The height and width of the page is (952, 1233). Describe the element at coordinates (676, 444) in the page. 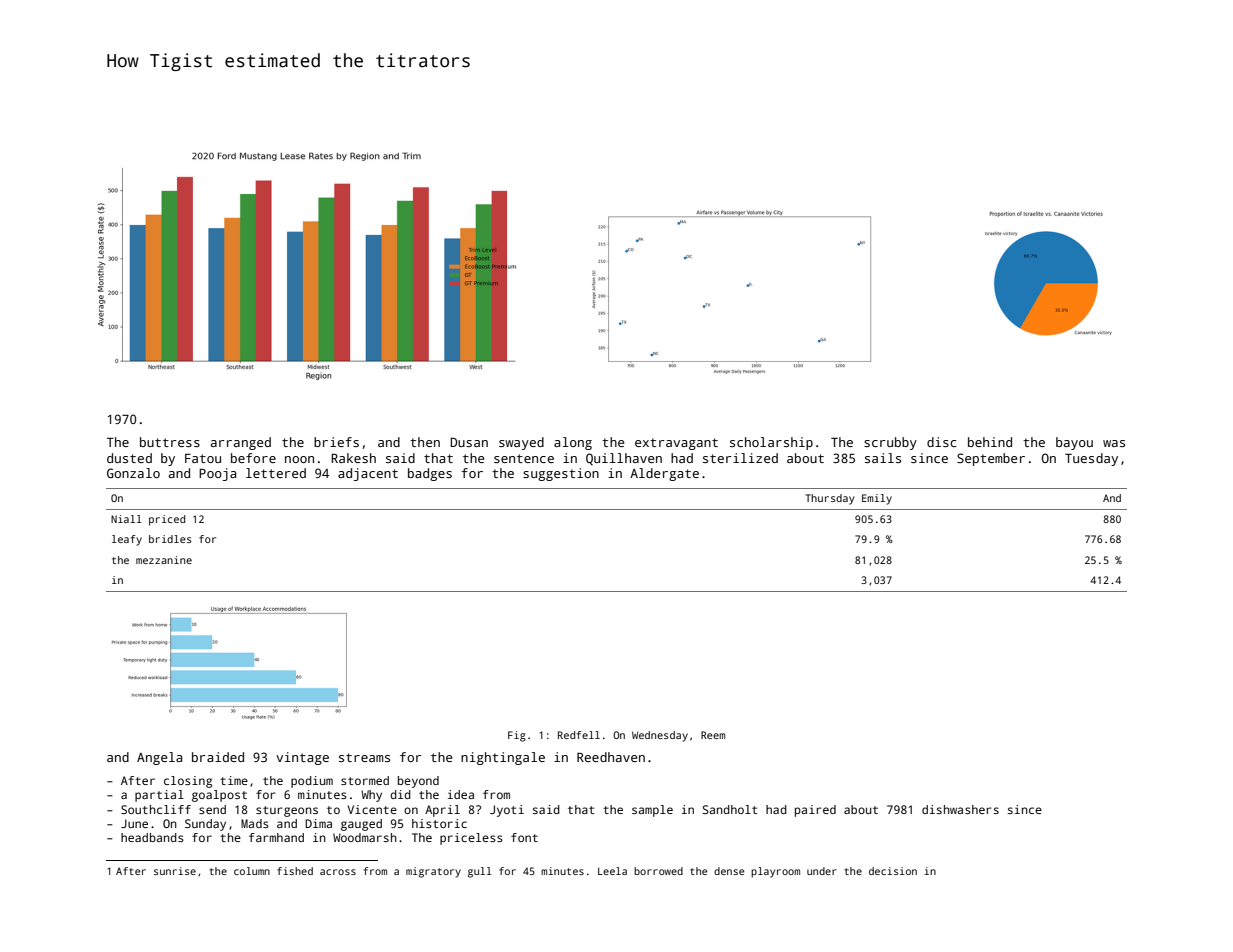

I see `extravagant` at that location.
